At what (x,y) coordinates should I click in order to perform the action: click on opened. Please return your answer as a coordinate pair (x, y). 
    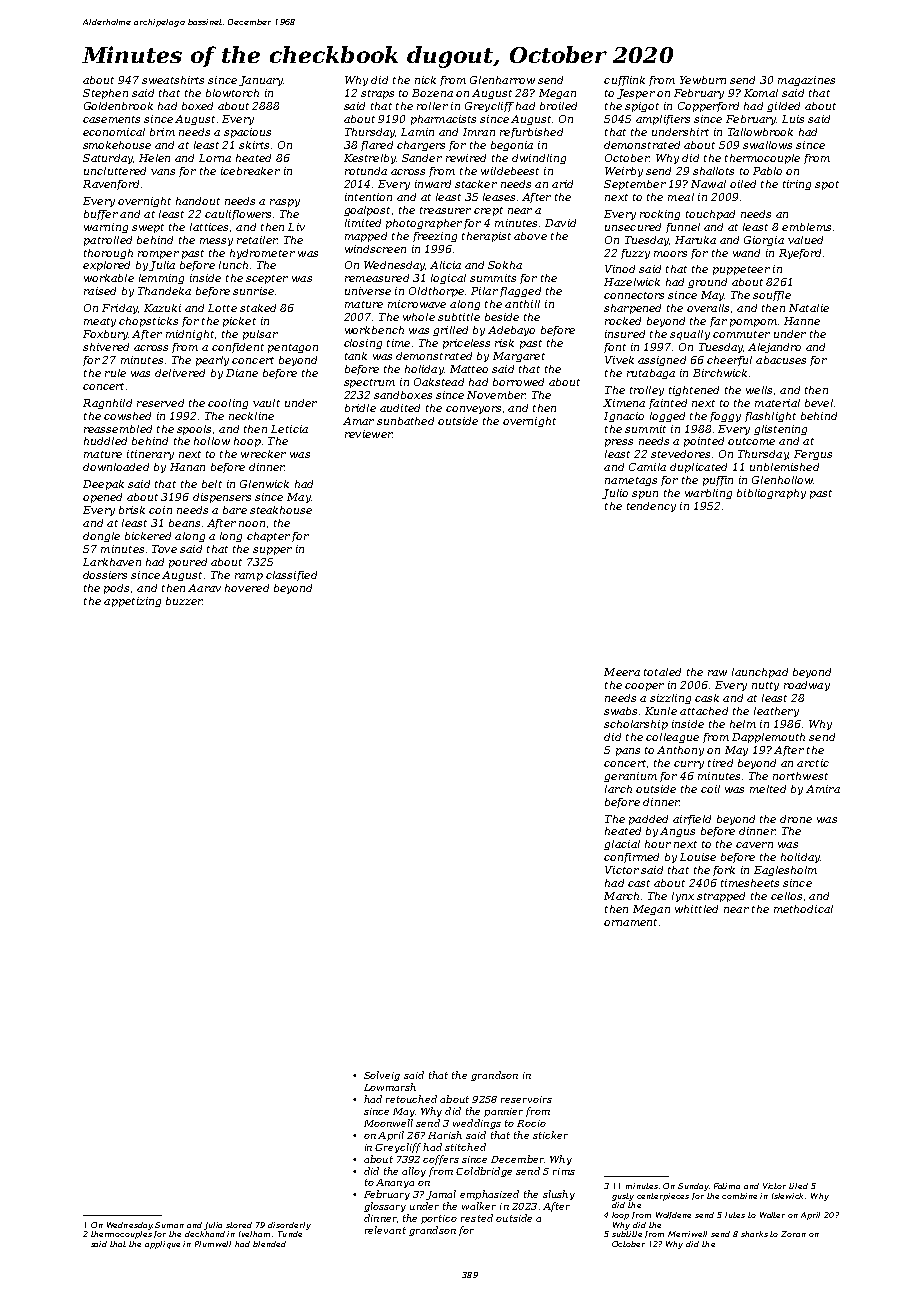
    Looking at the image, I should click on (102, 498).
